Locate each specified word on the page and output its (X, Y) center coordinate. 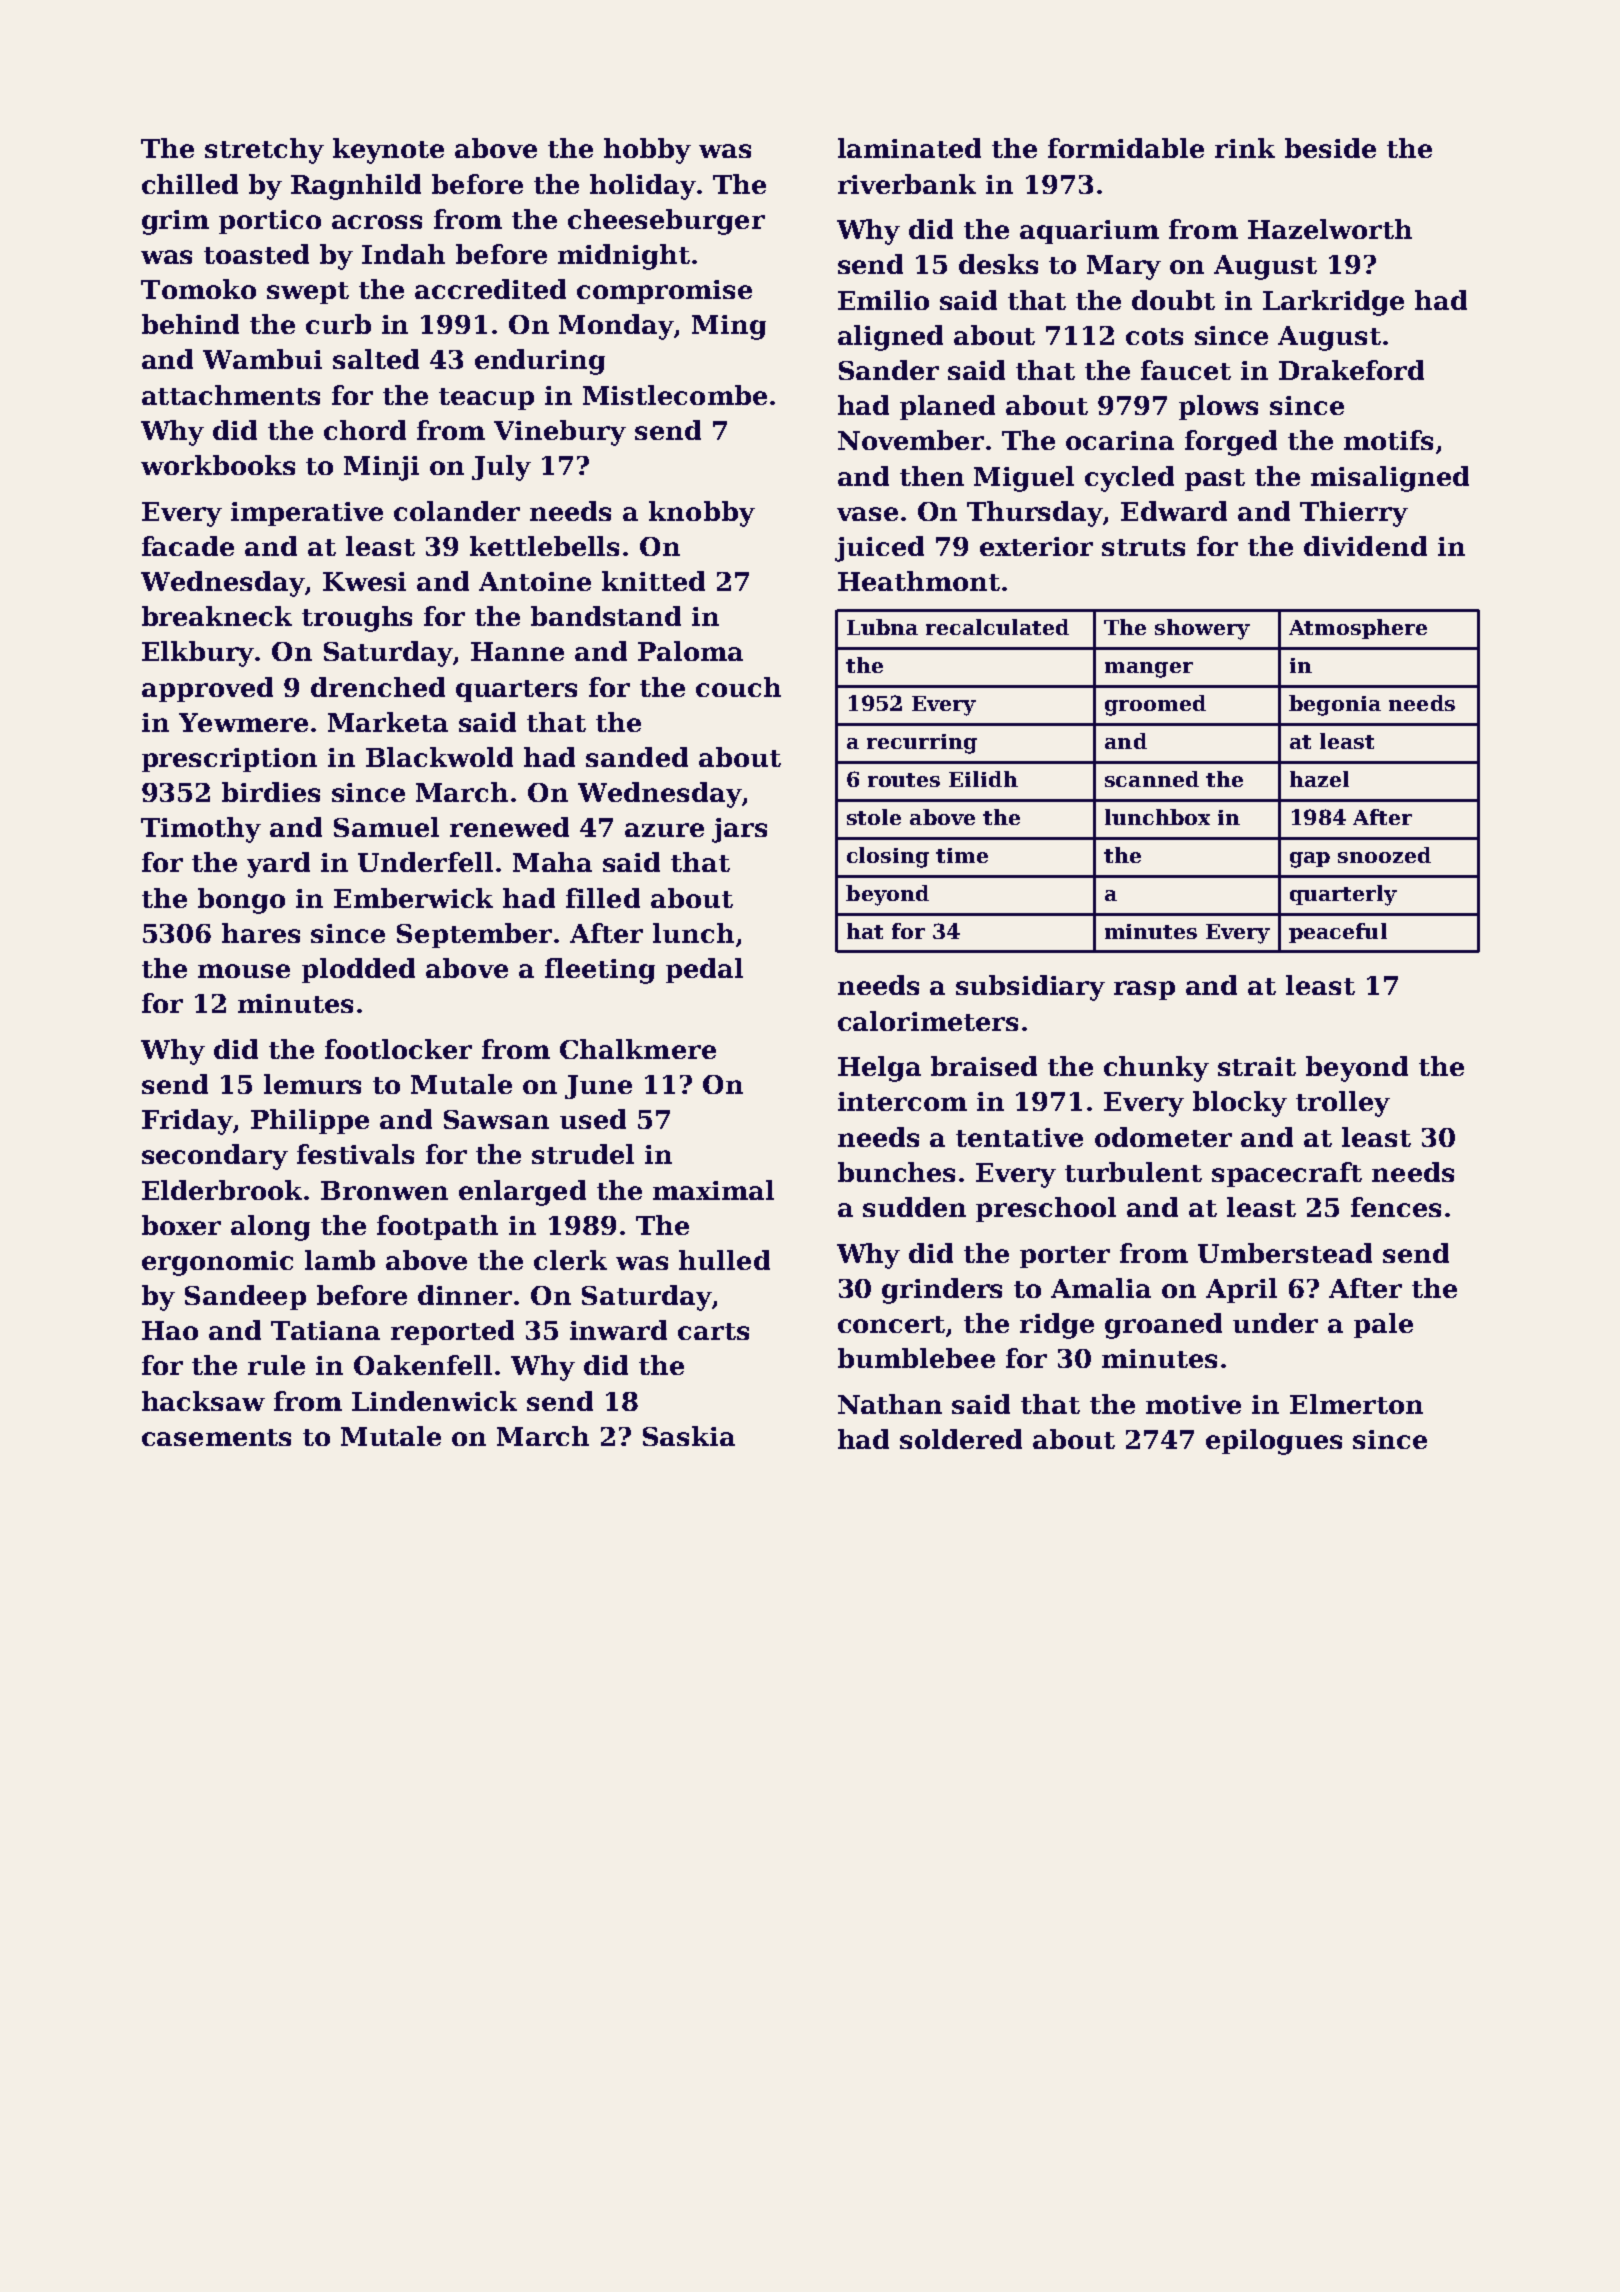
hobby (647, 151)
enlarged (522, 1193)
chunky (1156, 1069)
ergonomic (217, 1263)
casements (216, 1437)
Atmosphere (1358, 629)
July (501, 468)
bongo (241, 901)
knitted (653, 581)
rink (1245, 148)
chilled (190, 184)
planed (947, 407)
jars (739, 830)
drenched (378, 687)
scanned (1152, 779)
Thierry (1354, 514)
